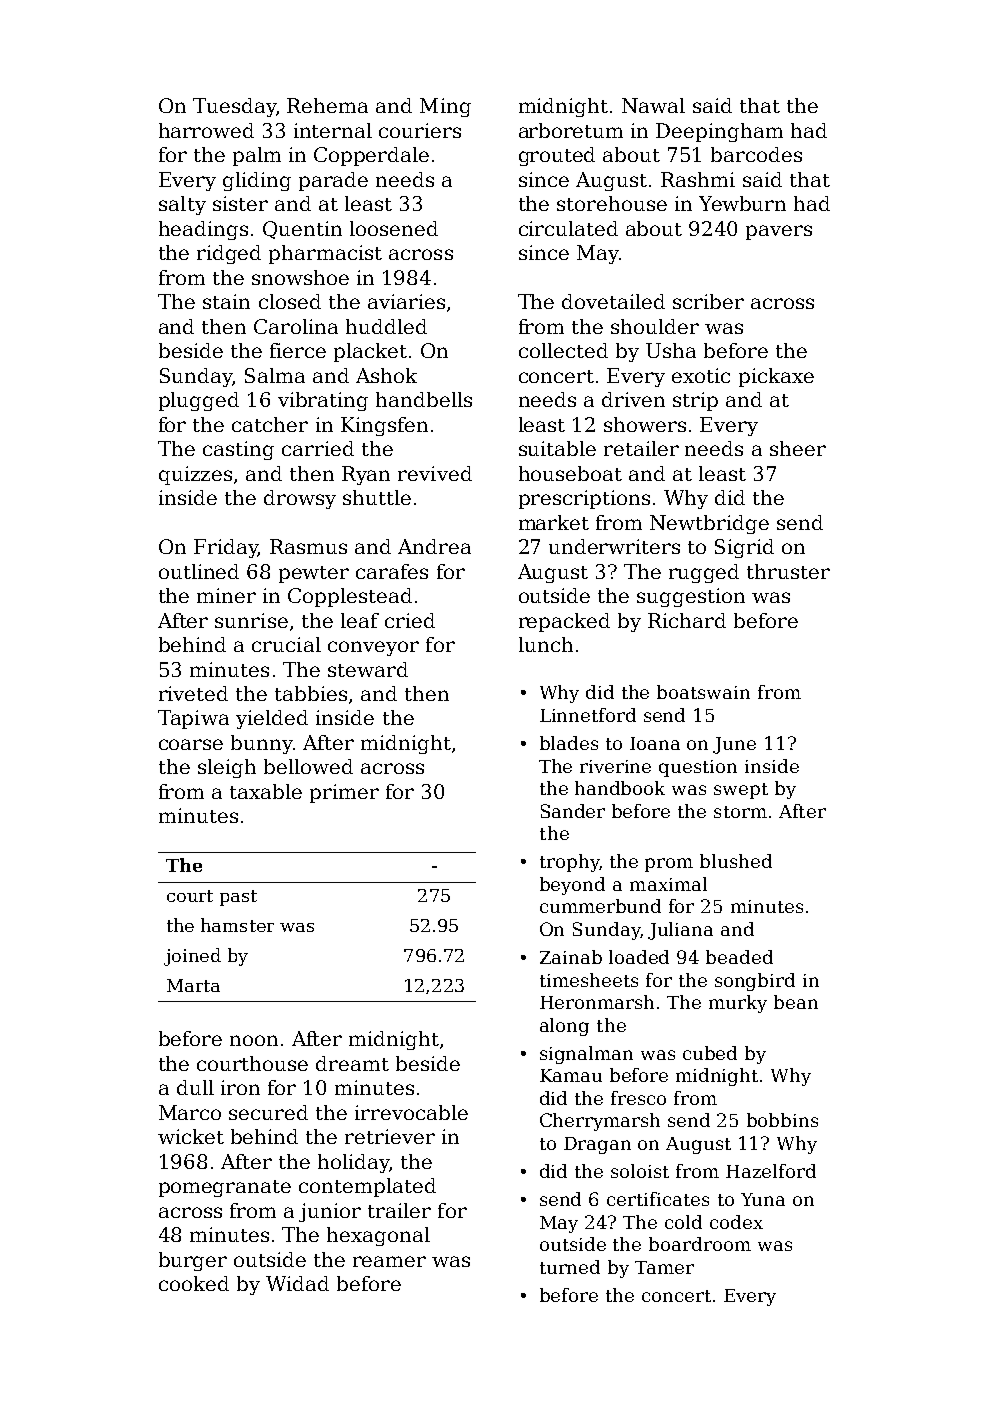 Image resolution: width=993 pixels, height=1411 pixels. What do you see at coordinates (680, 931) in the page?
I see `Juliana` at bounding box center [680, 931].
